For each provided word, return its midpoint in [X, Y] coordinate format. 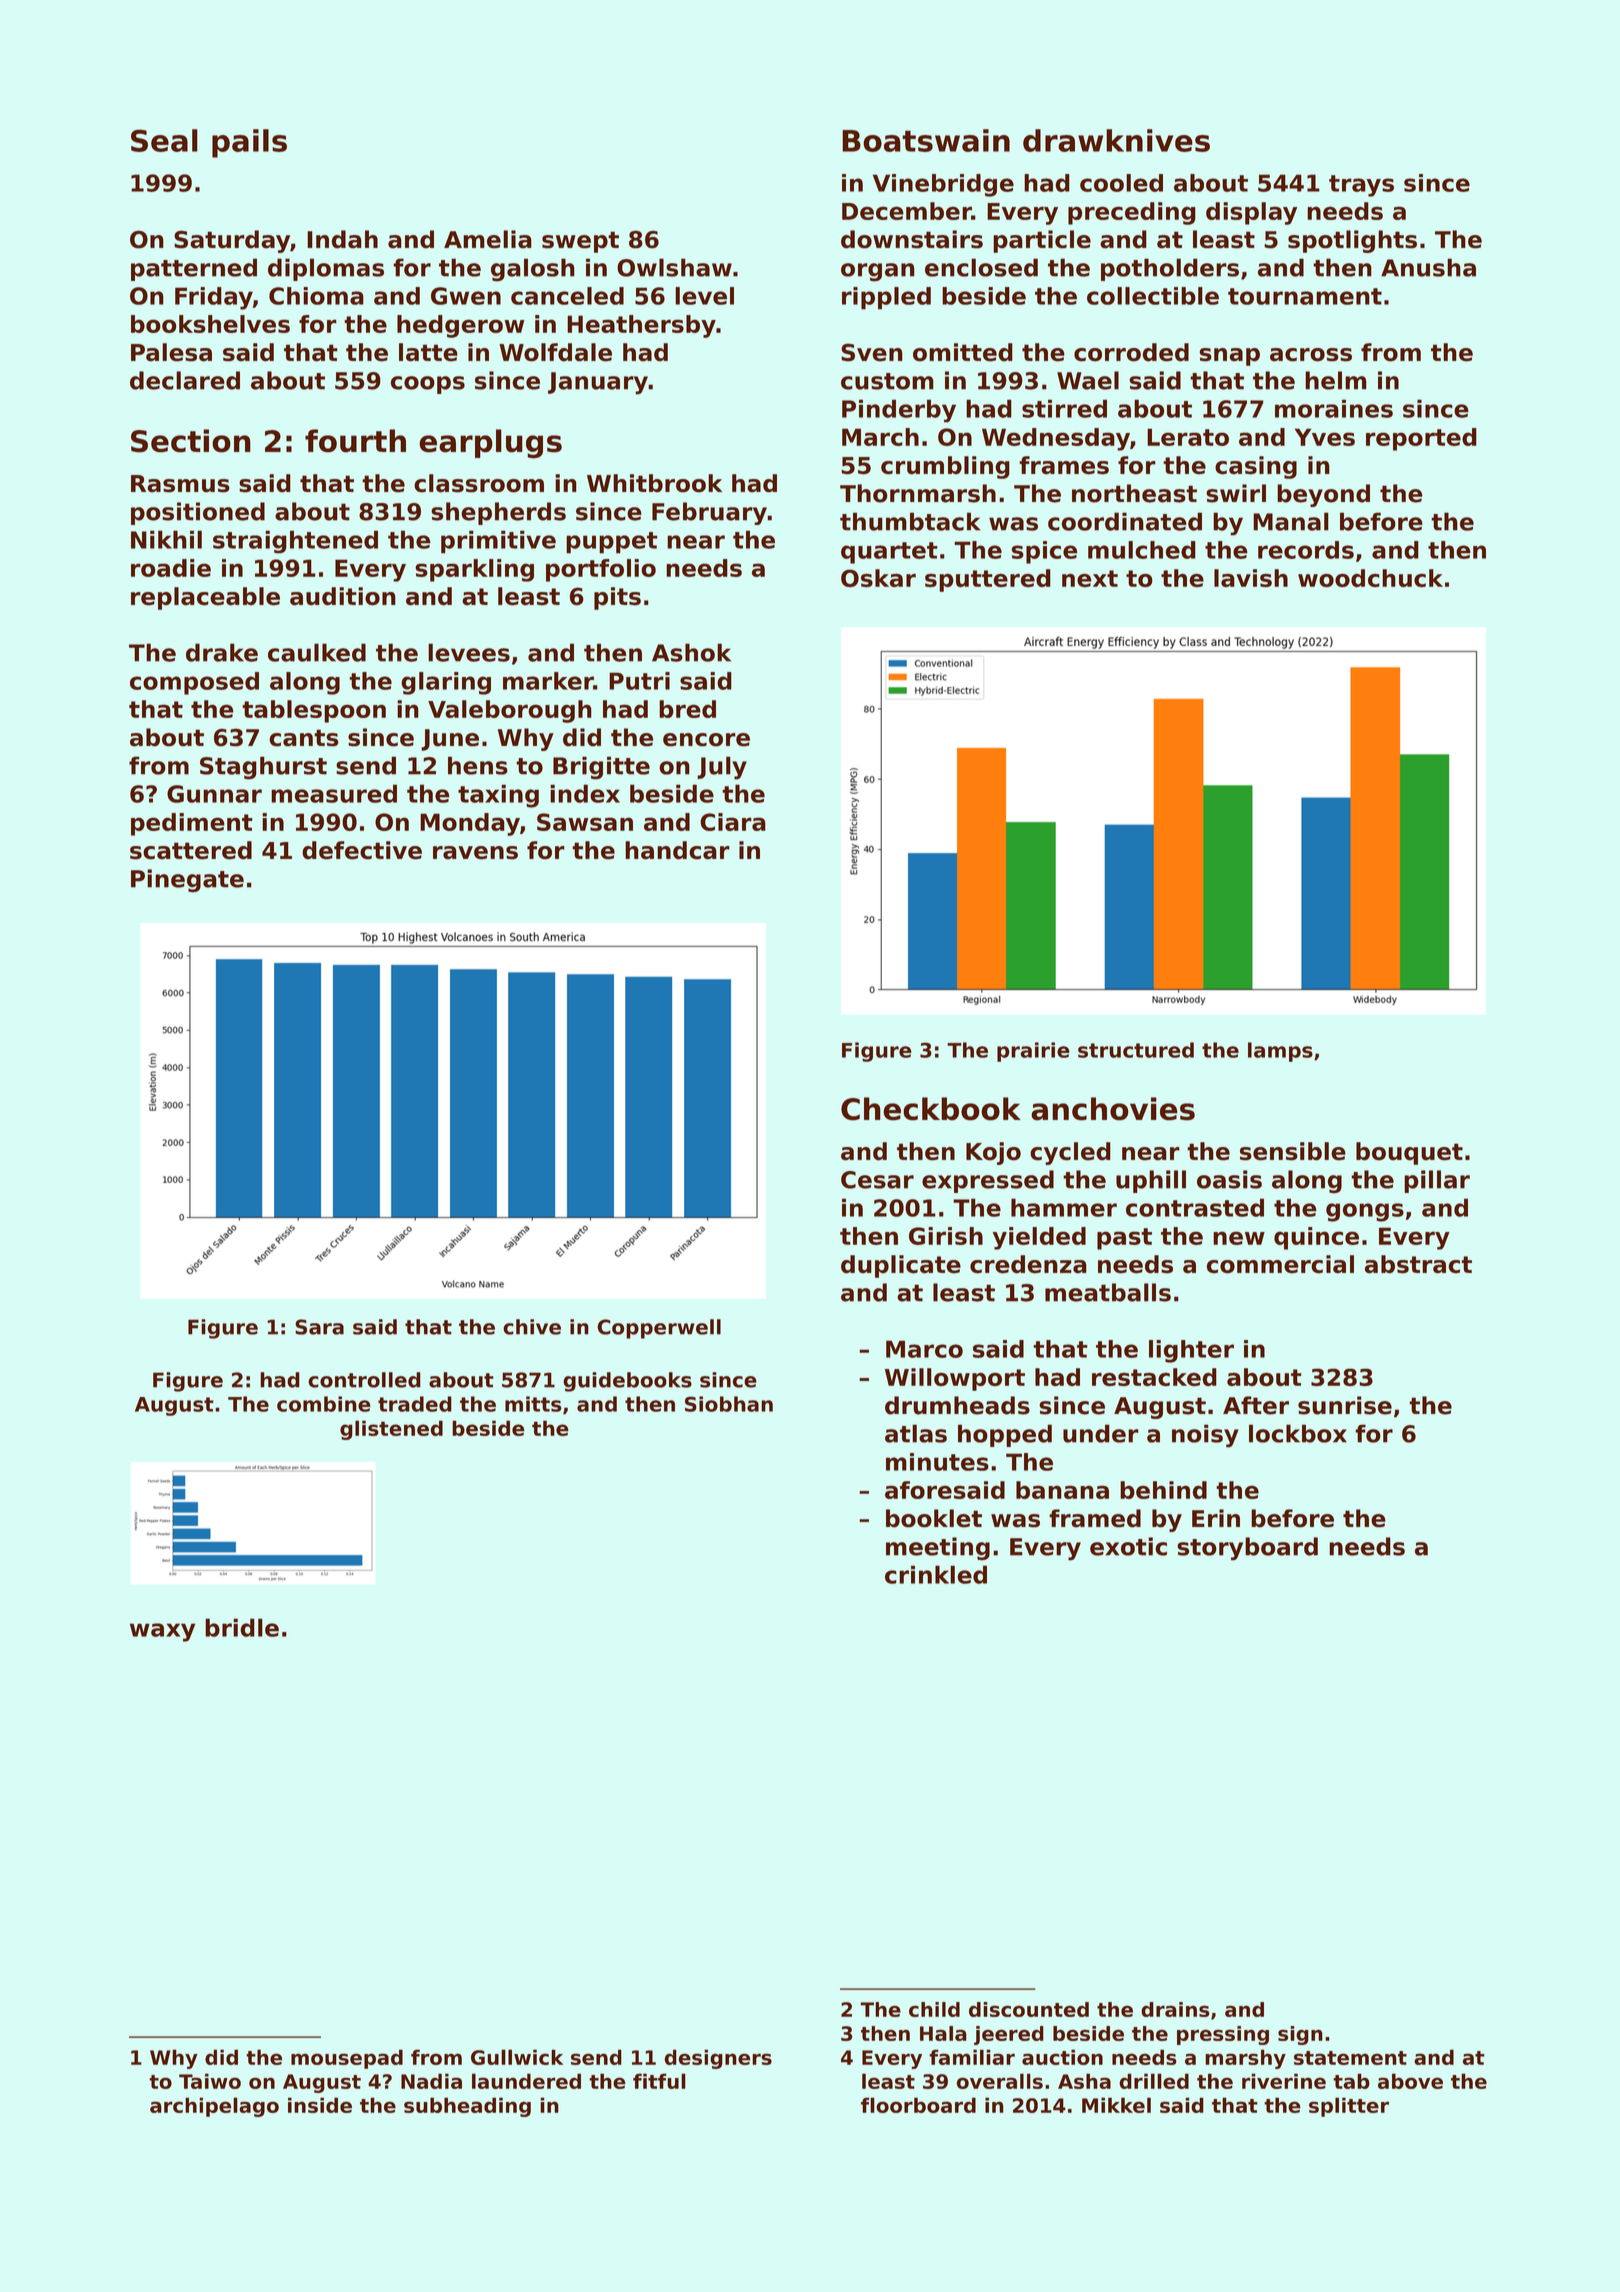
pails [249, 143]
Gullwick [517, 2057]
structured [1136, 1050]
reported [1421, 439]
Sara [319, 1327]
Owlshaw [674, 267]
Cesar [877, 1180]
